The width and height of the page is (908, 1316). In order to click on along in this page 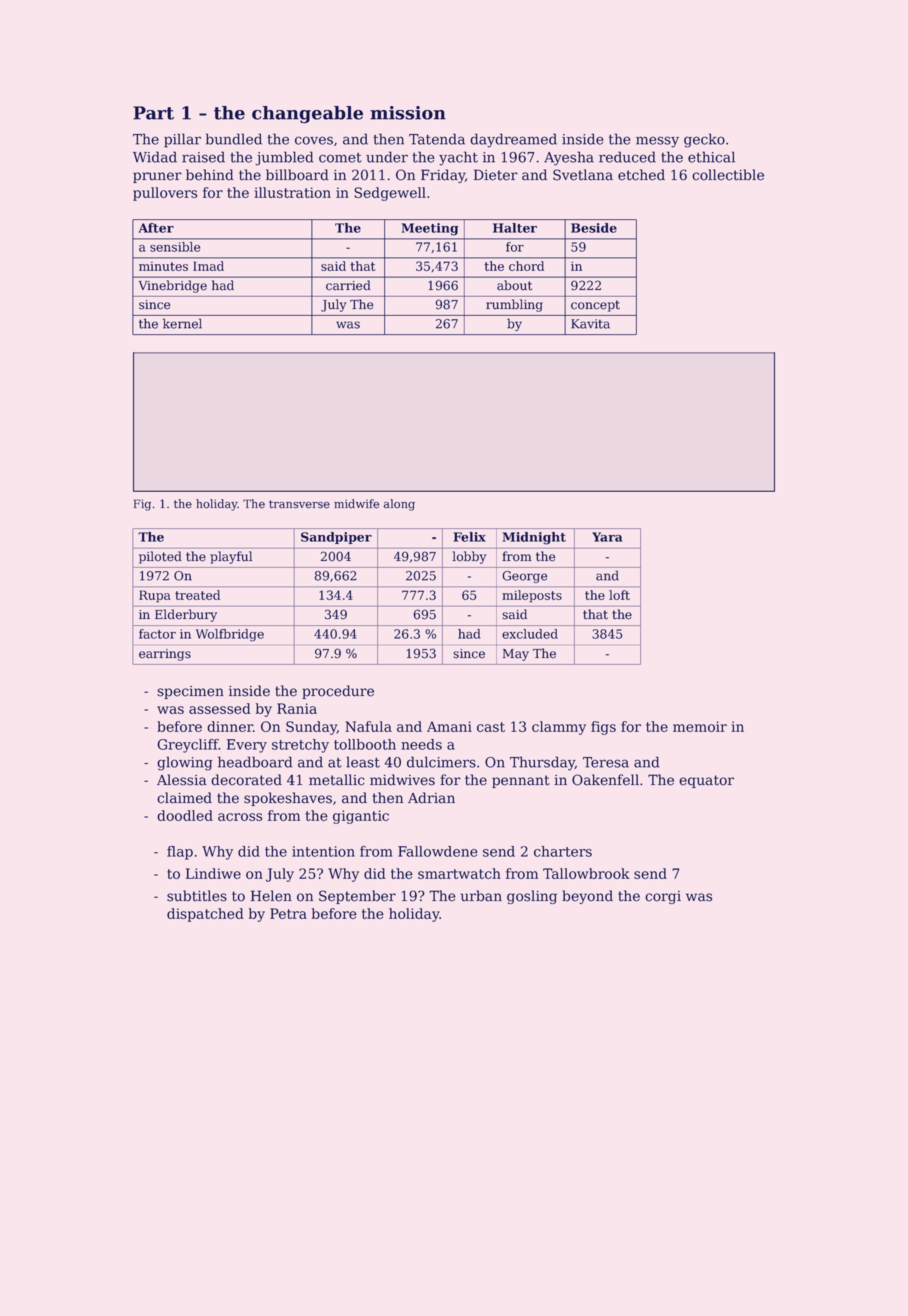, I will do `click(399, 505)`.
